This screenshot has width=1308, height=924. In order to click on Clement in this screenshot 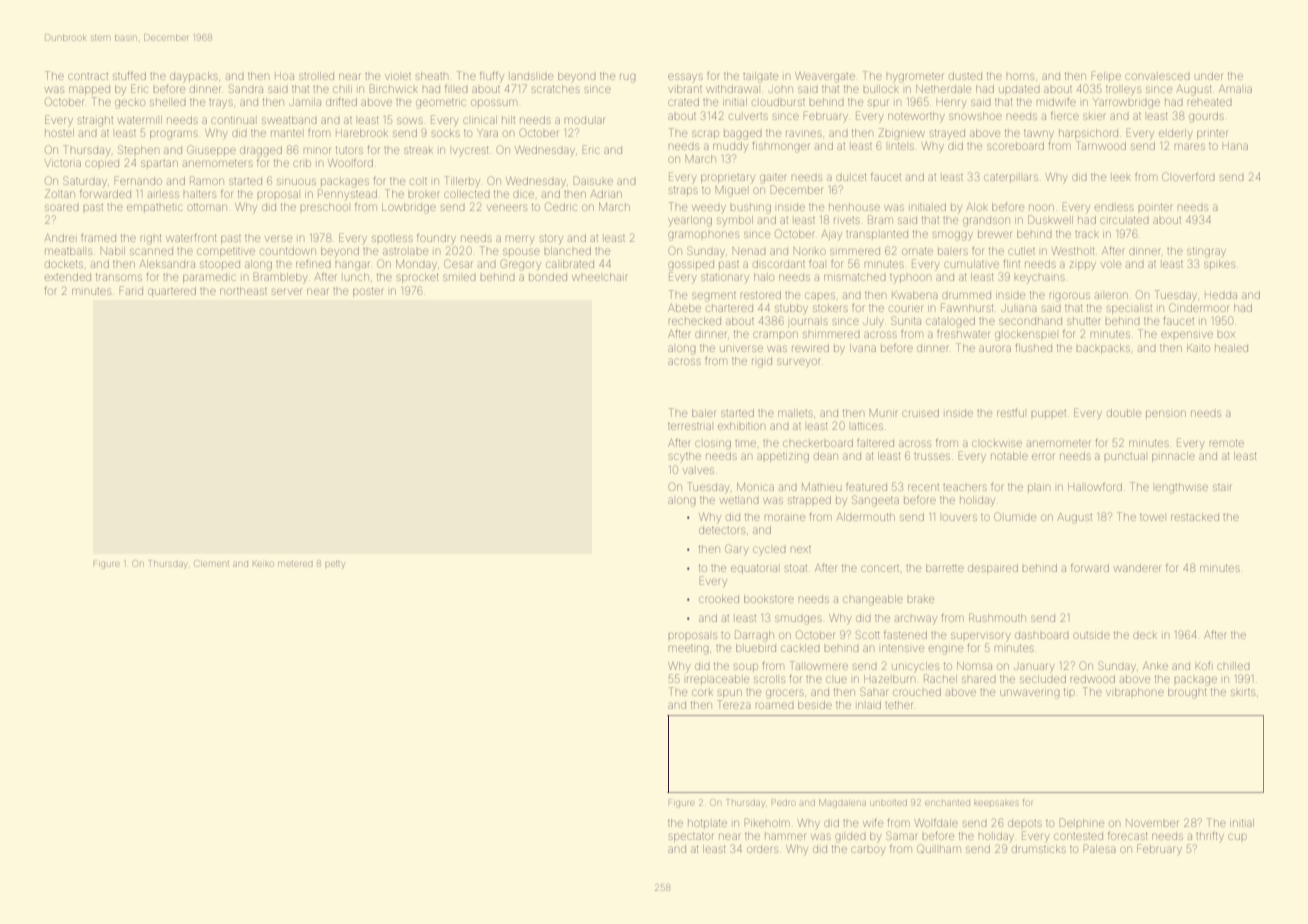, I will do `click(212, 563)`.
